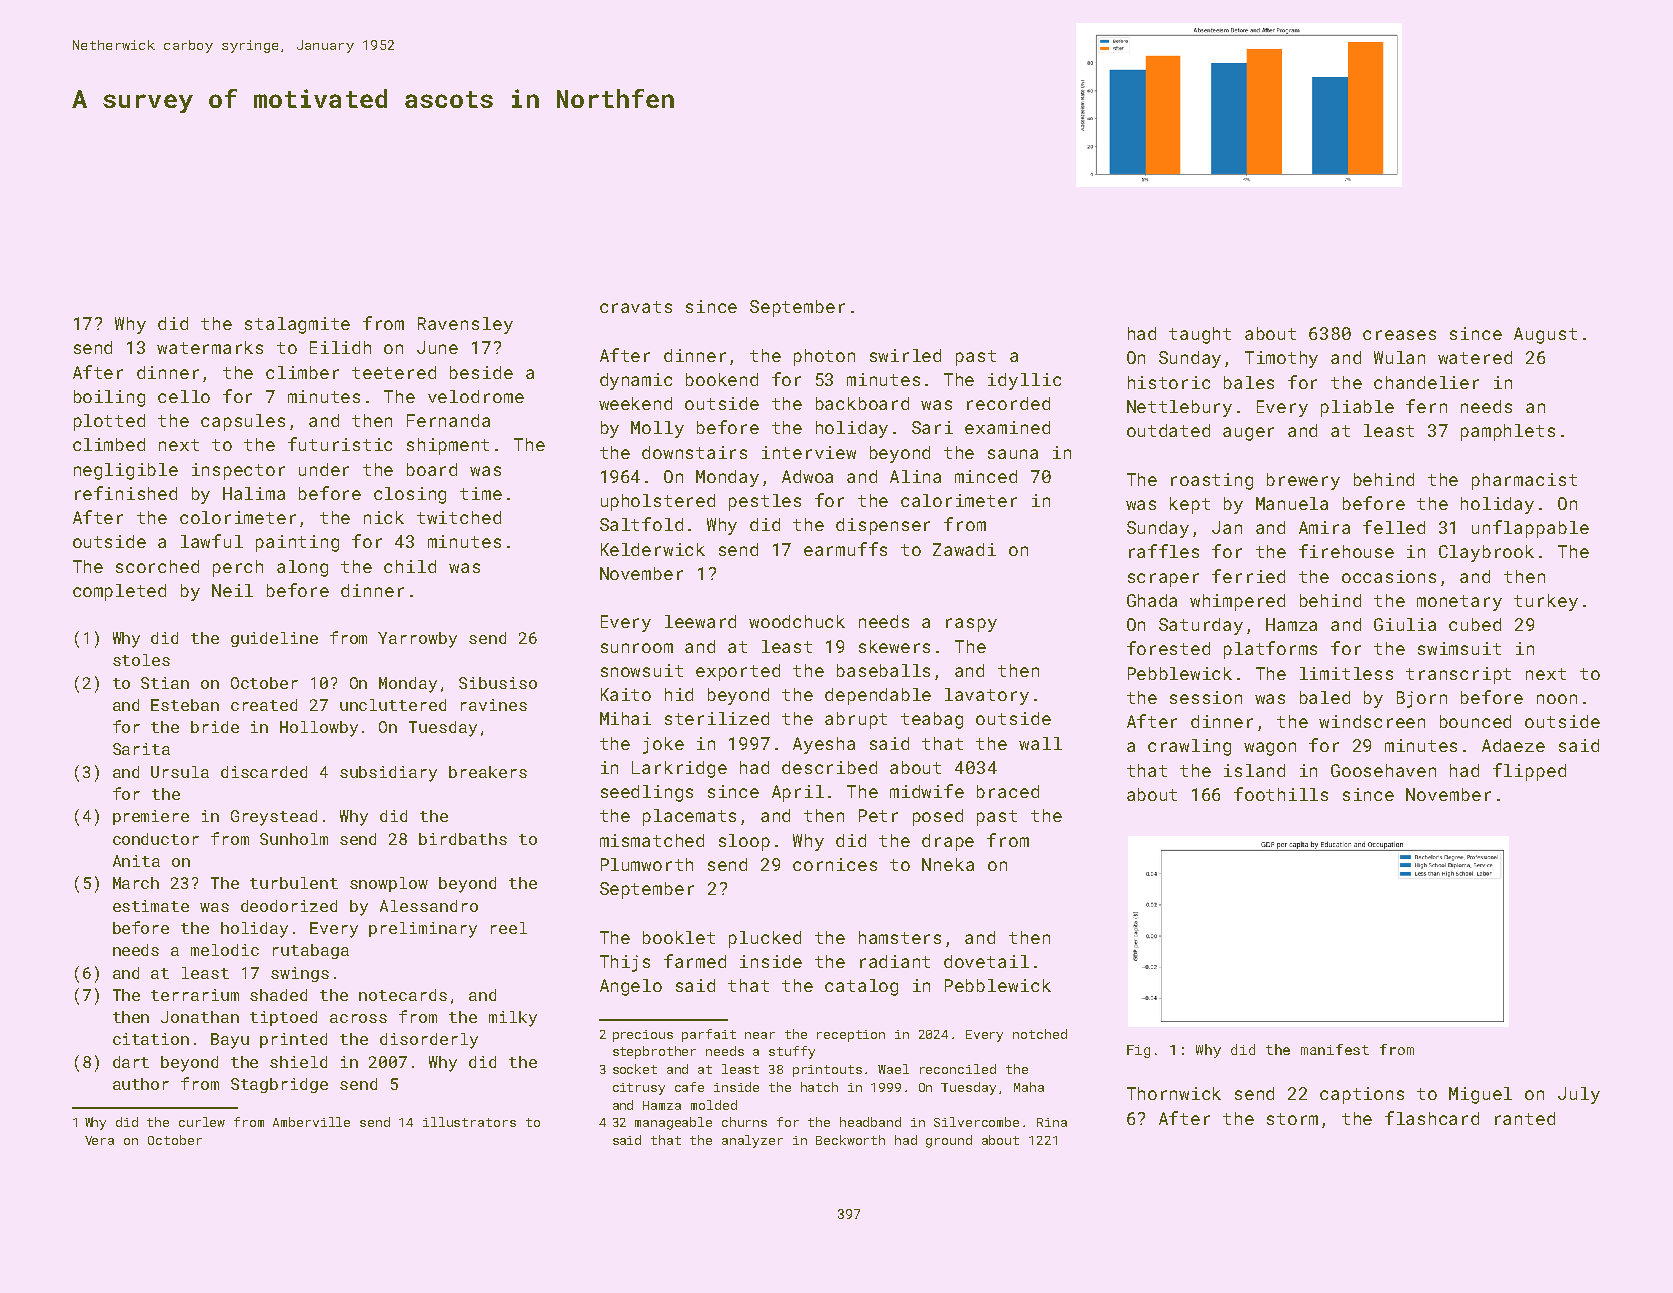 This screenshot has height=1293, width=1673. Describe the element at coordinates (959, 500) in the screenshot. I see `calorimeter` at that location.
